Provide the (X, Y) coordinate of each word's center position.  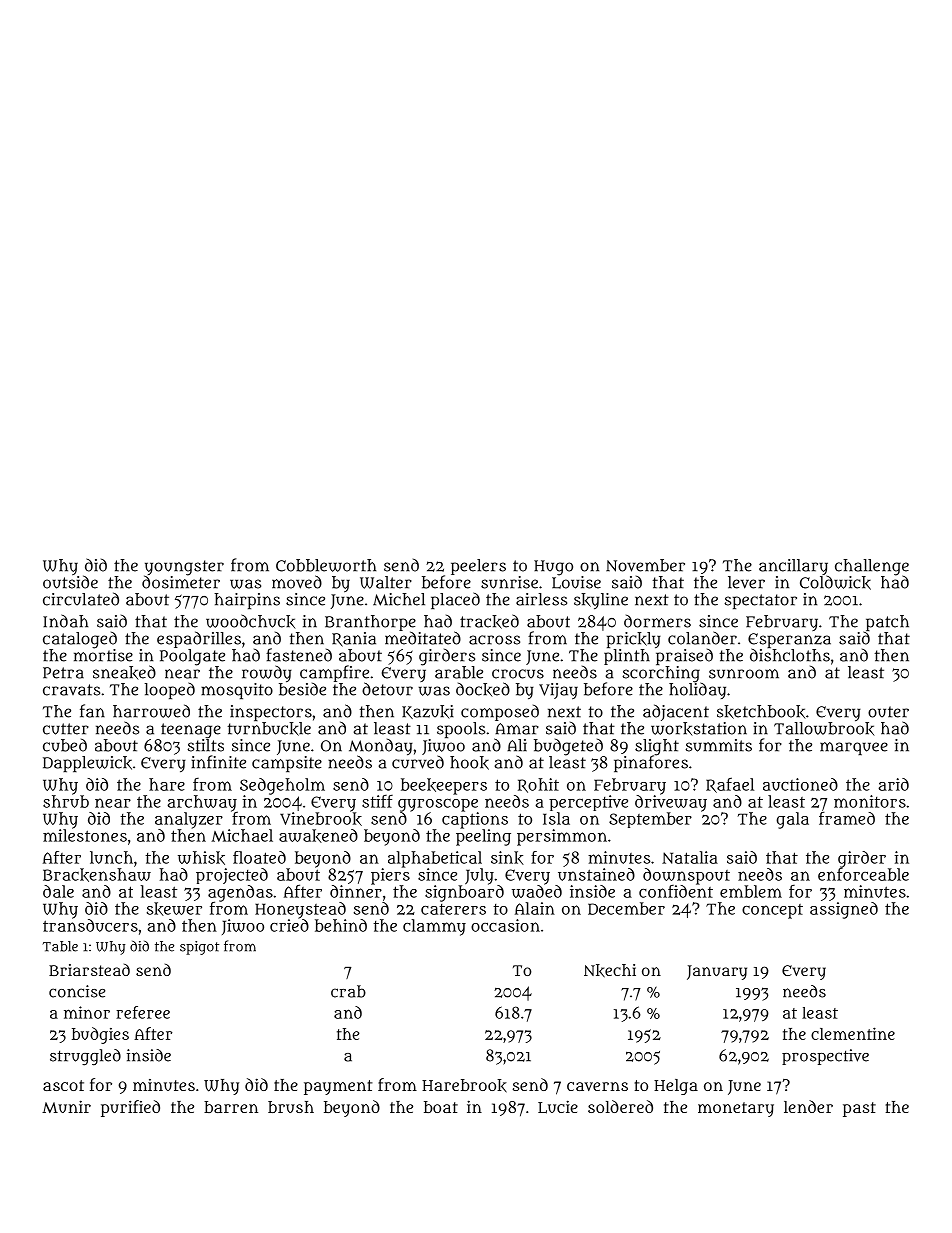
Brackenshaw (97, 875)
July (479, 876)
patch (887, 623)
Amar (517, 729)
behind (341, 925)
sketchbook (761, 712)
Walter (386, 582)
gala (792, 820)
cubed (65, 745)
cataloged (80, 640)
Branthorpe (370, 623)
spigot (199, 948)
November (645, 565)
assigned (844, 910)
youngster (184, 567)
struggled (85, 1057)
